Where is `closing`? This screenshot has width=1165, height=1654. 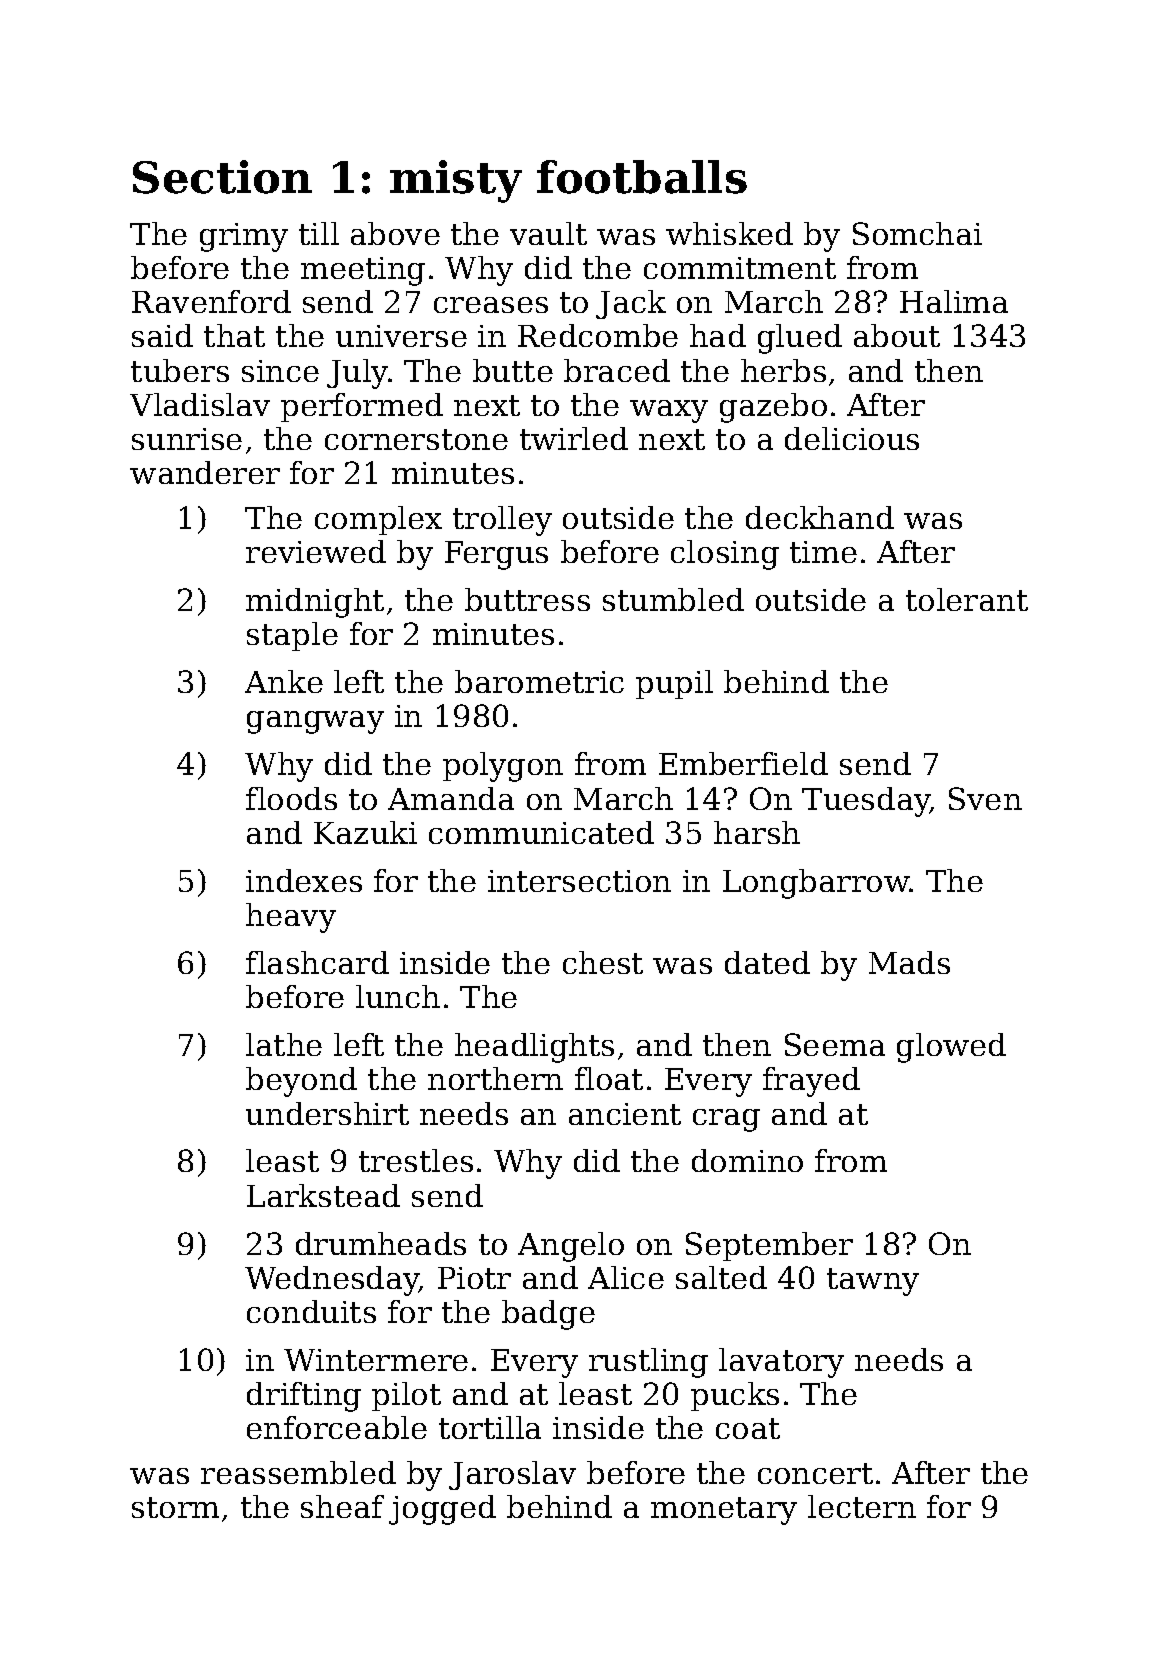
closing is located at coordinates (725, 555).
